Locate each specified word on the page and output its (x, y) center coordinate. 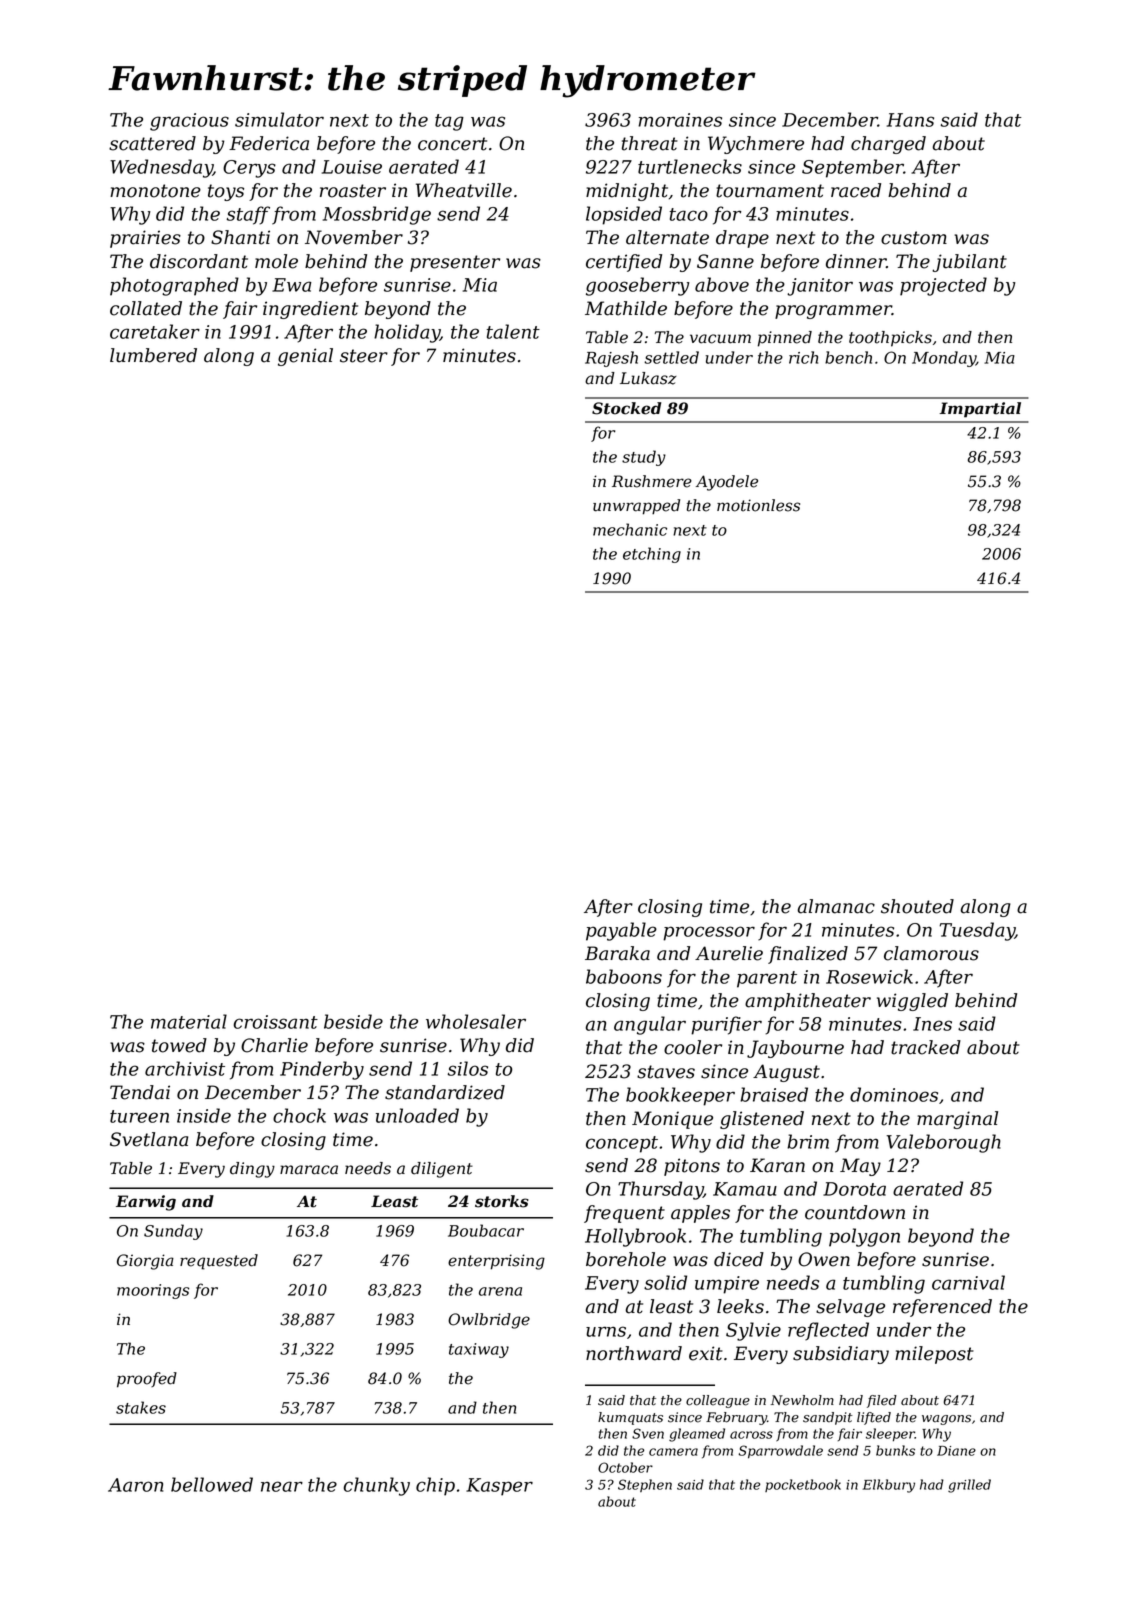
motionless (758, 505)
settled (671, 357)
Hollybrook (635, 1237)
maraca (309, 1170)
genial (305, 357)
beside (353, 1021)
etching (652, 555)
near (282, 1486)
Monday (944, 359)
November (354, 237)
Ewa (292, 285)
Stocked (626, 408)
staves (666, 1072)
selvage (850, 1308)
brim (808, 1141)
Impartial (980, 410)
